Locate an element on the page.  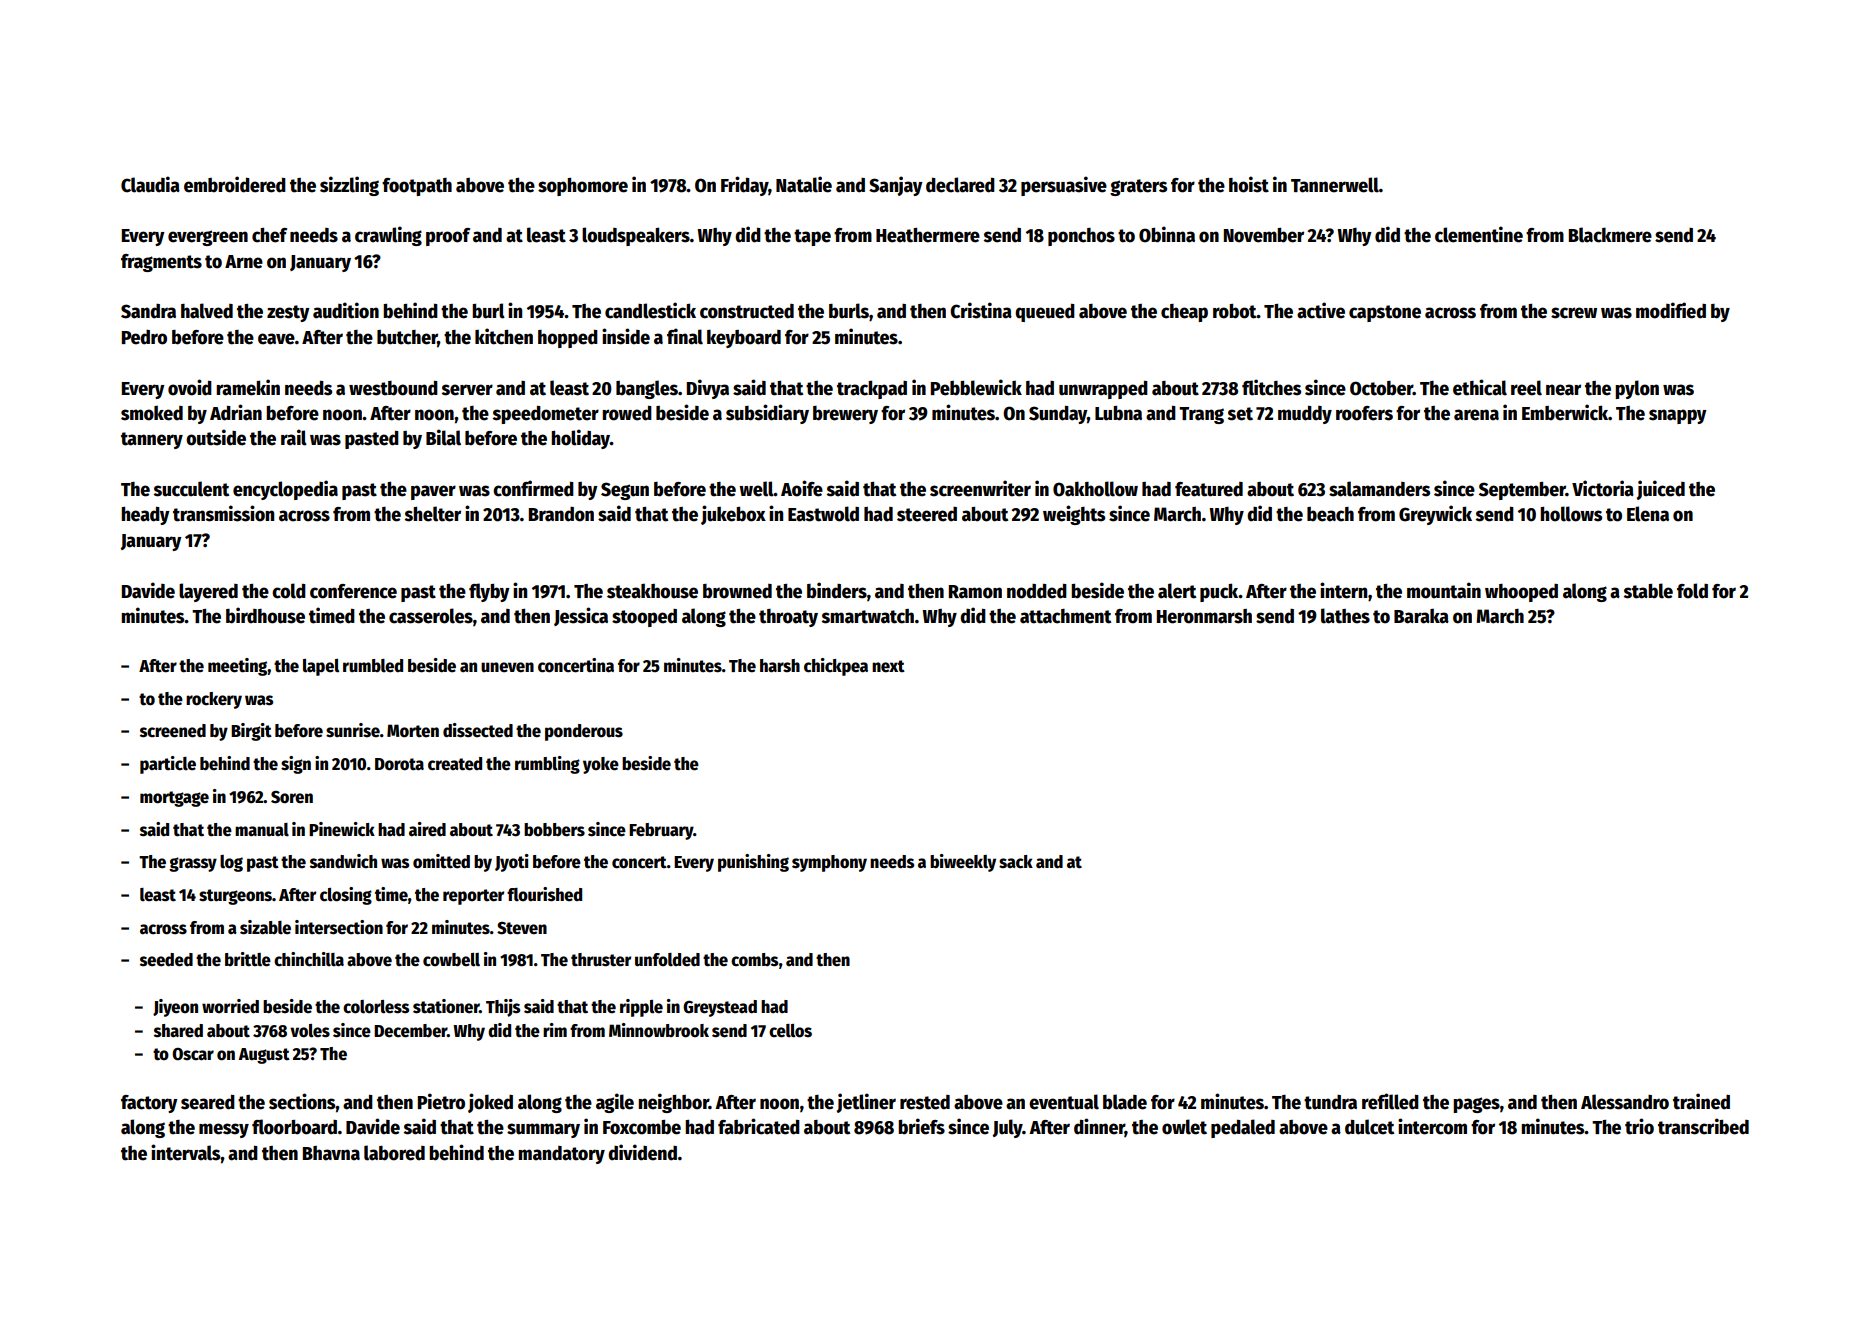
sunrise is located at coordinates (353, 730).
